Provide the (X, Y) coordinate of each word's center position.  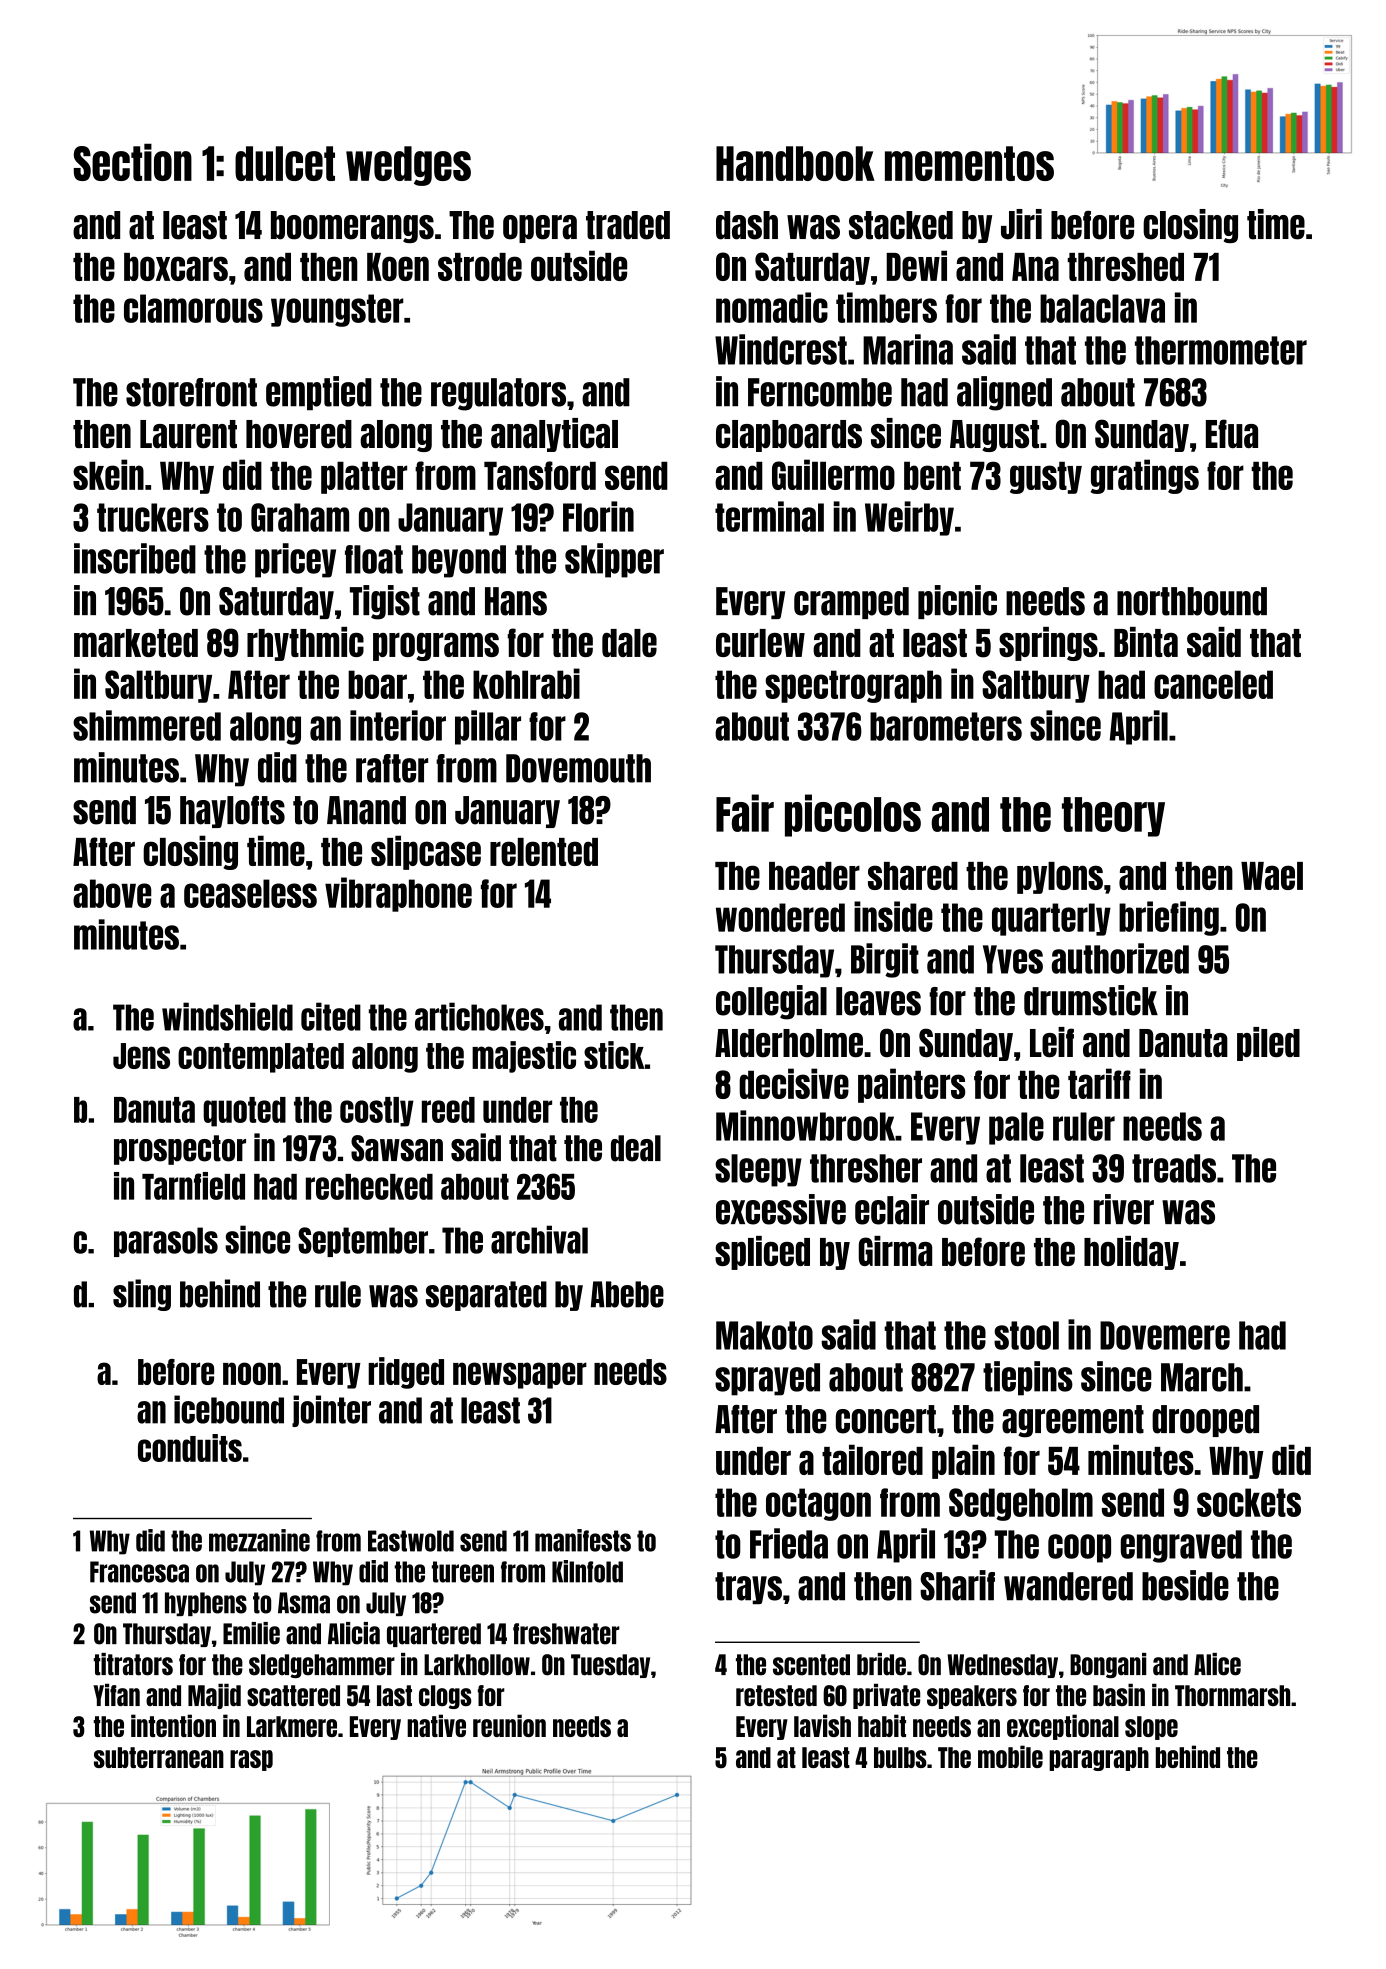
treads (1174, 1168)
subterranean (159, 1757)
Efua (1232, 433)
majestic (524, 1057)
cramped (851, 603)
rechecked (369, 1187)
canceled (1213, 684)
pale (1016, 1128)
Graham (300, 517)
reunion (509, 1725)
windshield (227, 1016)
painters (911, 1085)
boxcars (176, 267)
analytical (554, 435)
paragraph (1099, 1759)
